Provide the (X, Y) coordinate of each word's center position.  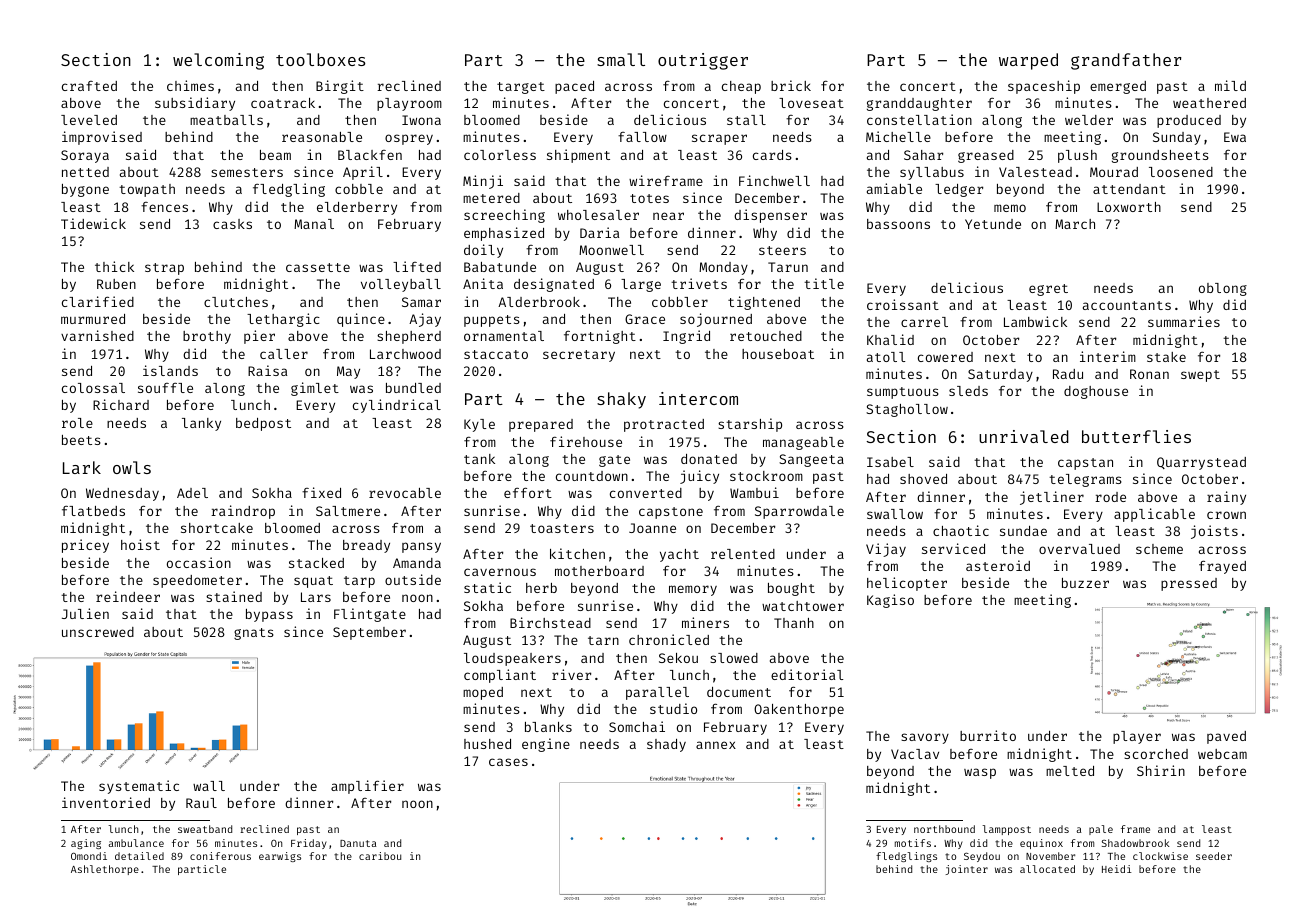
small (621, 59)
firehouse (586, 441)
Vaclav (915, 754)
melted (1070, 771)
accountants (1127, 305)
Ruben (116, 284)
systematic (139, 787)
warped (1028, 61)
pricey (85, 546)
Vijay (886, 550)
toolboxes (320, 59)
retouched (766, 336)
